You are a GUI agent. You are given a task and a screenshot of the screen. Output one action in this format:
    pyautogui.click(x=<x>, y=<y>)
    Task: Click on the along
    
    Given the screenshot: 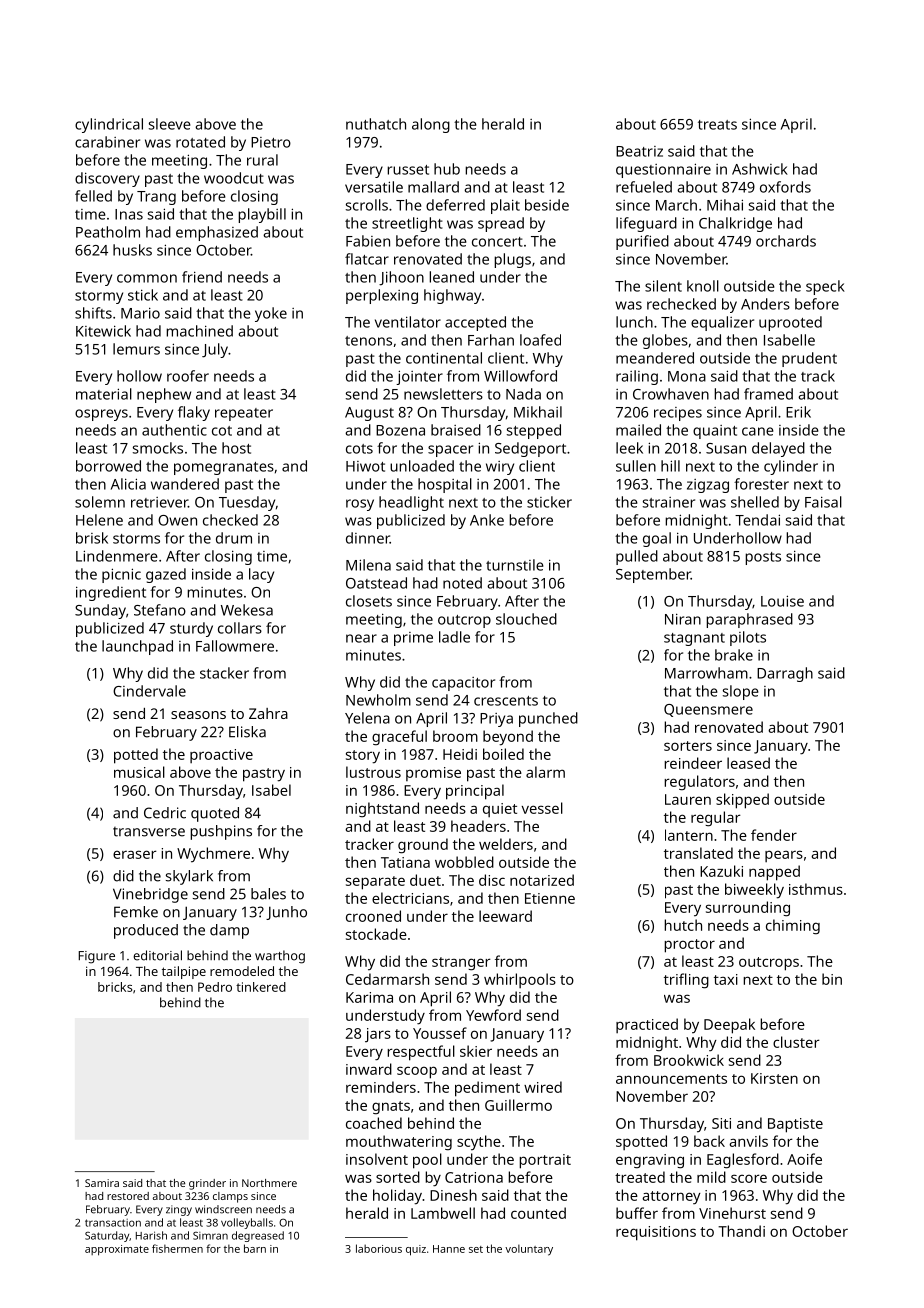 What is the action you would take?
    pyautogui.click(x=431, y=125)
